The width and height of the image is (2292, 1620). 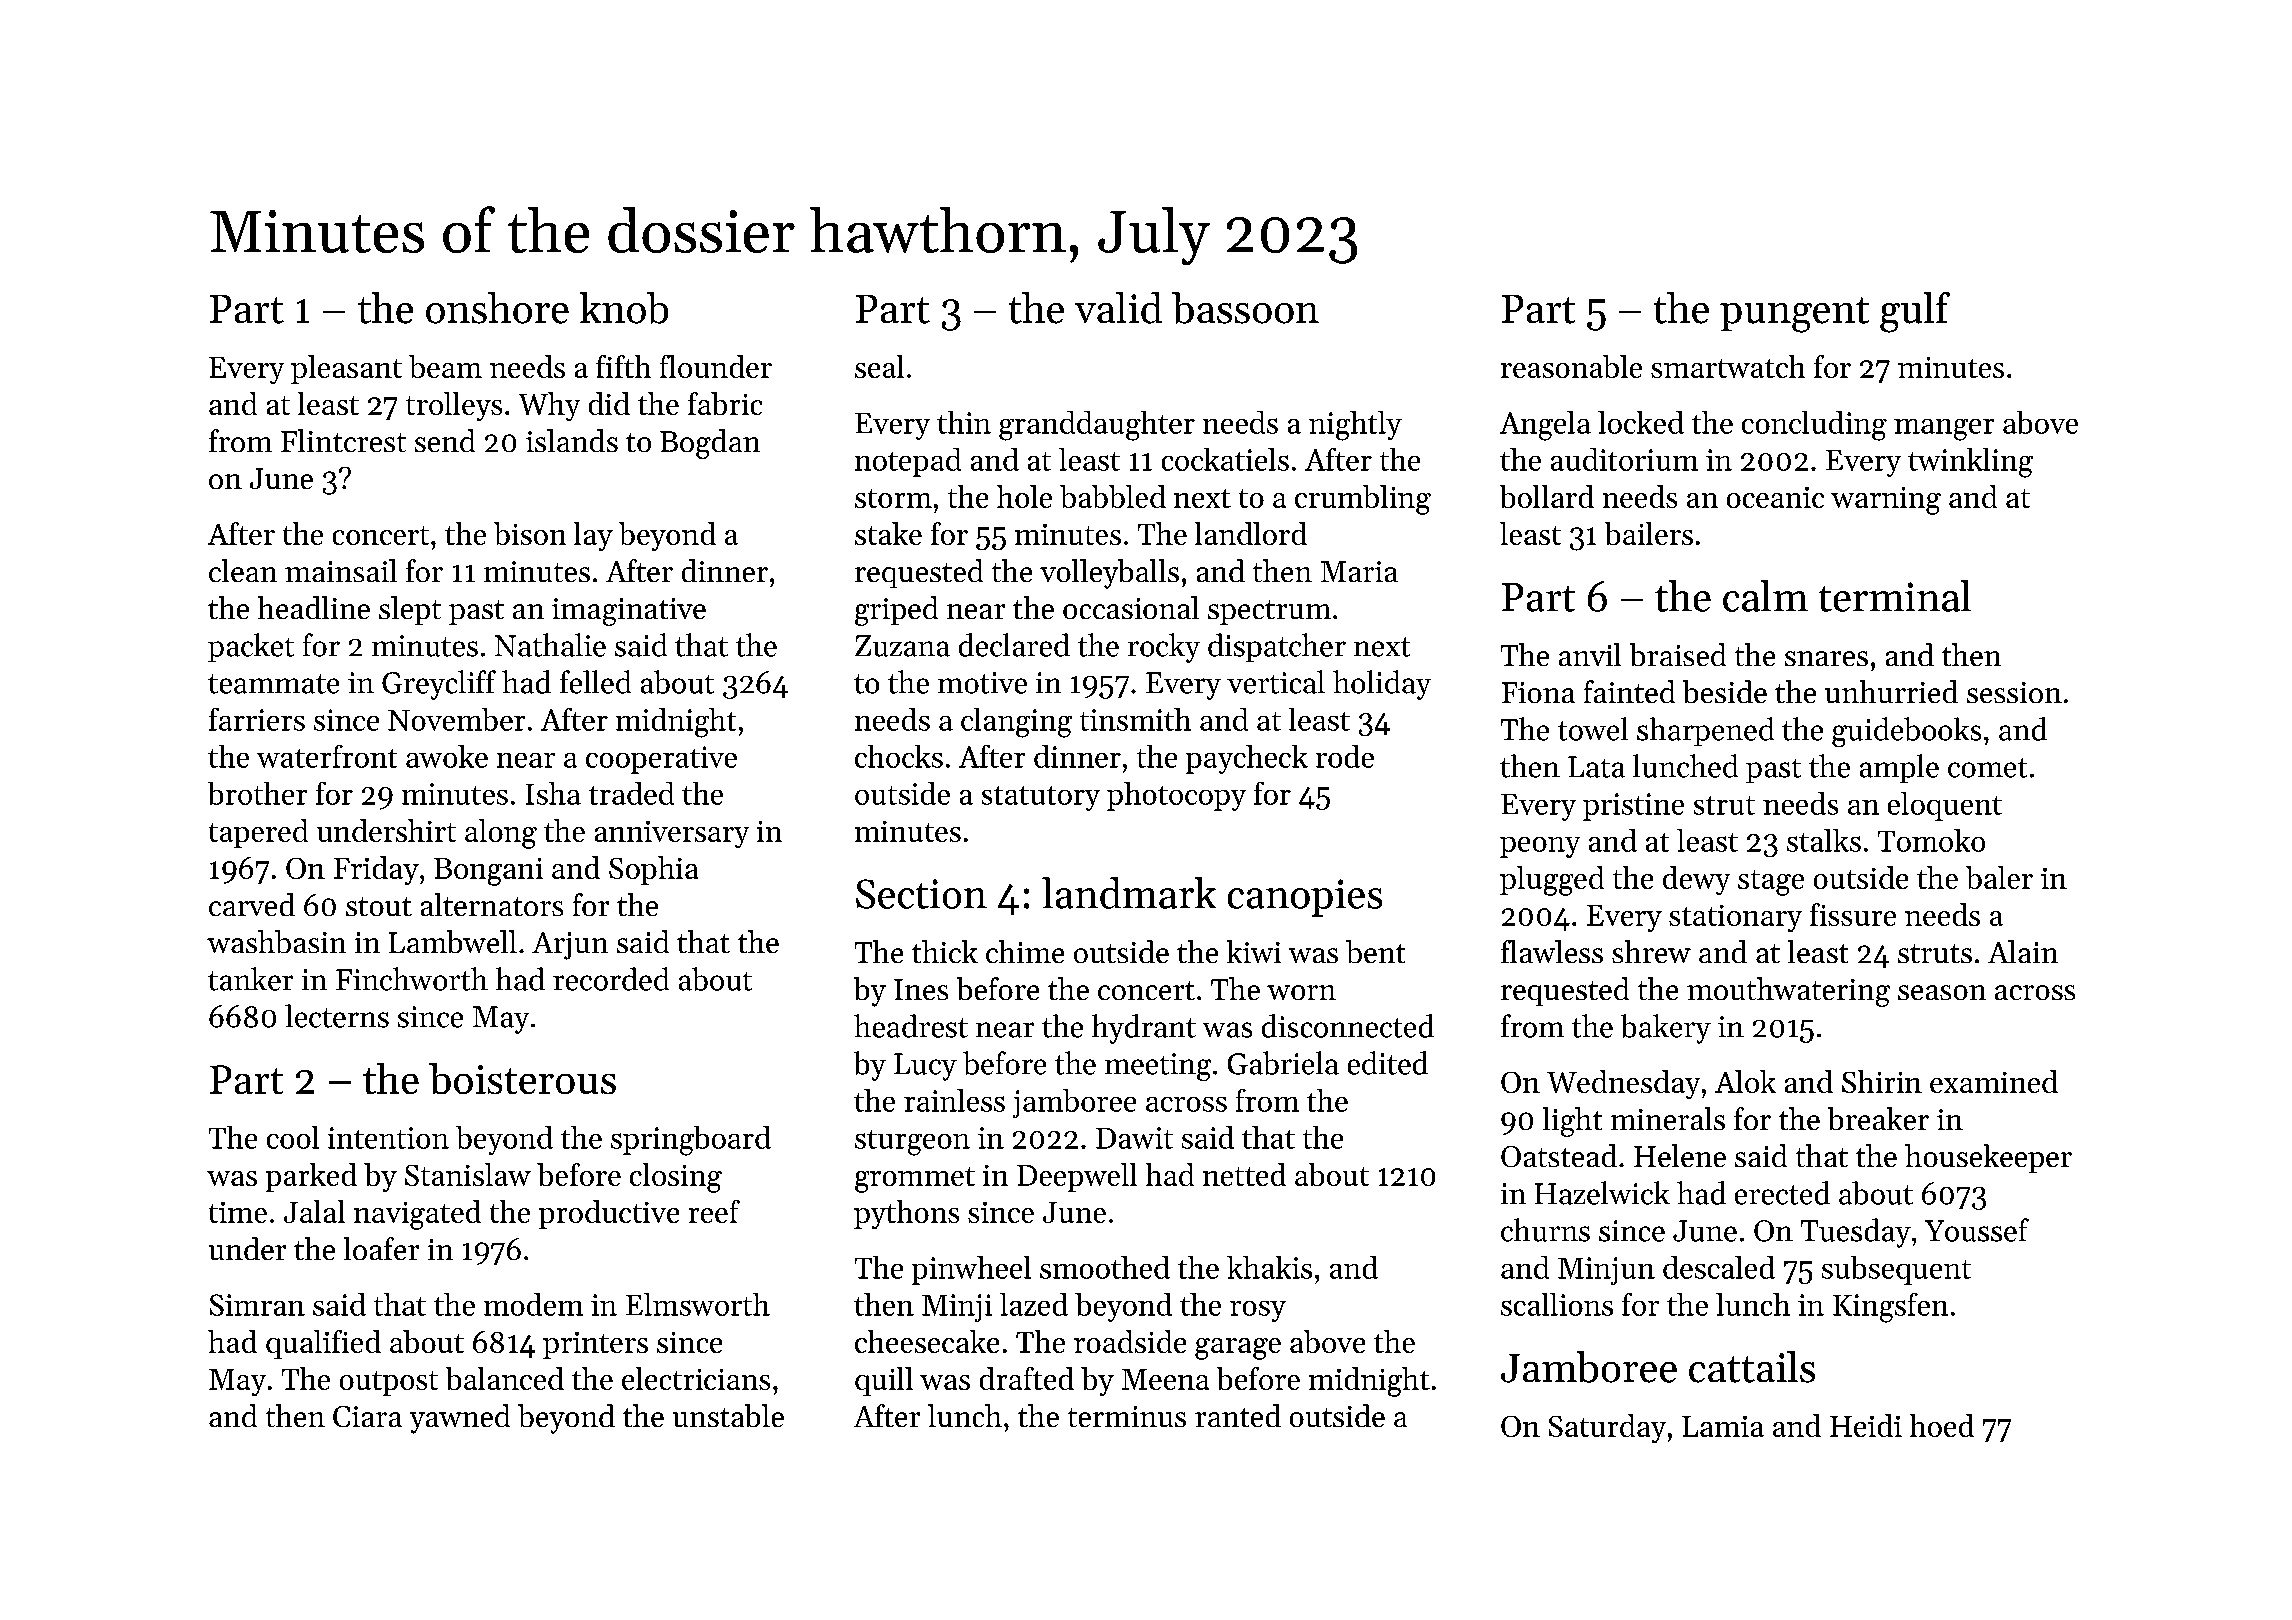 What do you see at coordinates (1225, 459) in the image?
I see `cockatiels` at bounding box center [1225, 459].
